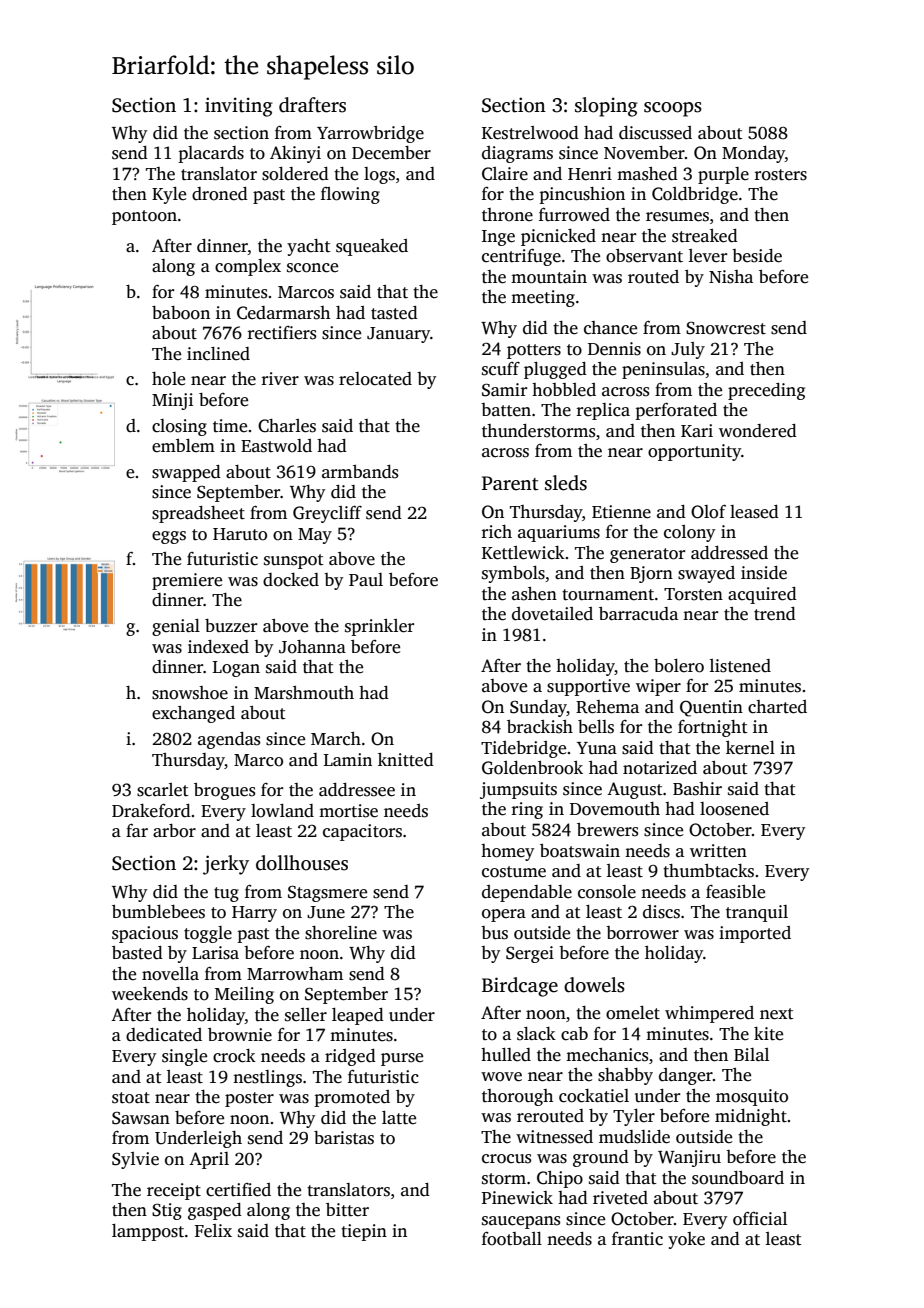 This page has height=1308, width=924. I want to click on Sylvie, so click(135, 1160).
